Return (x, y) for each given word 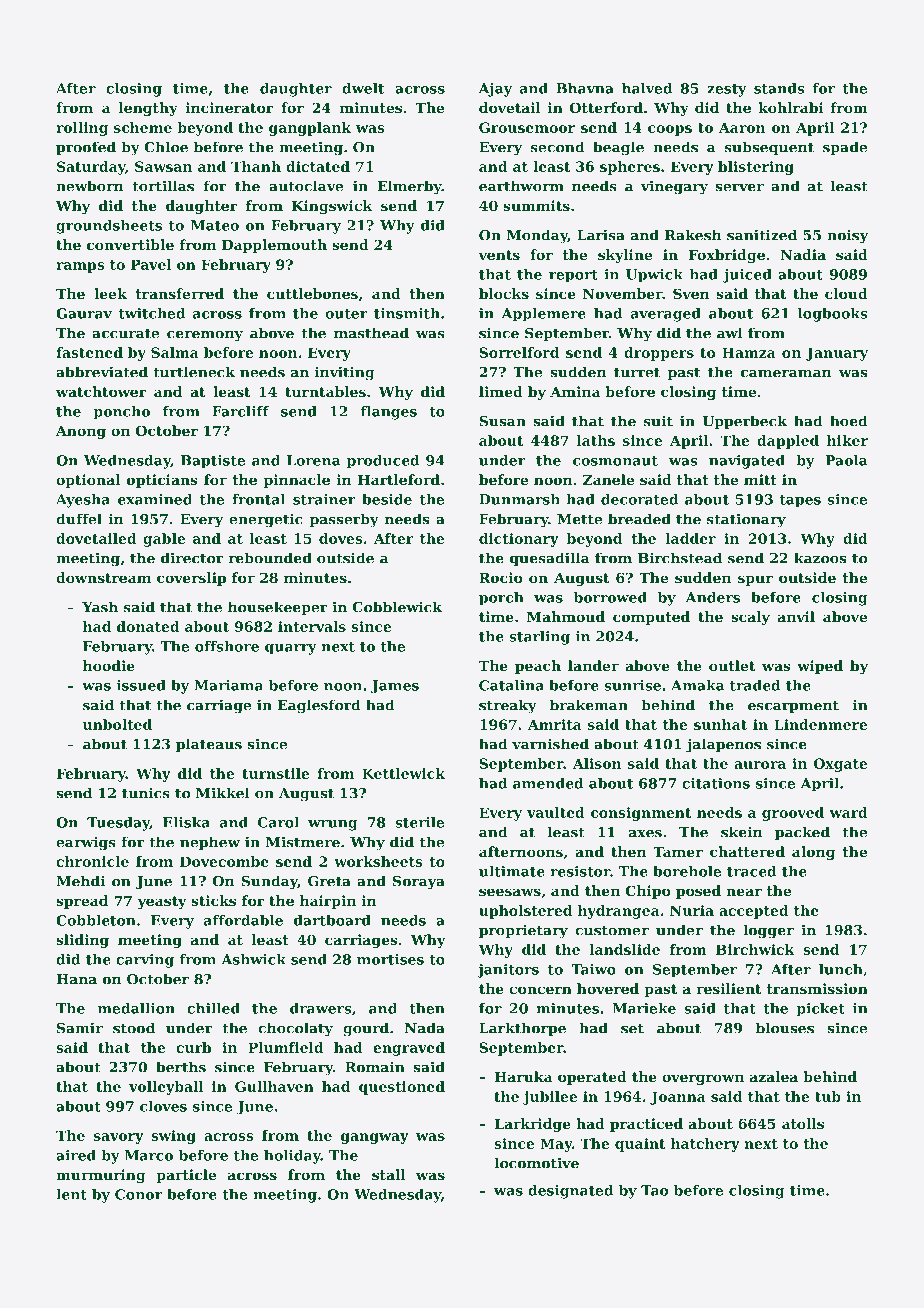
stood (134, 1028)
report (573, 276)
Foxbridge (726, 256)
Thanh (256, 166)
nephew (210, 843)
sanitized (762, 235)
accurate (125, 333)
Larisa (601, 235)
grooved (793, 814)
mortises (390, 959)
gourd (366, 1029)
